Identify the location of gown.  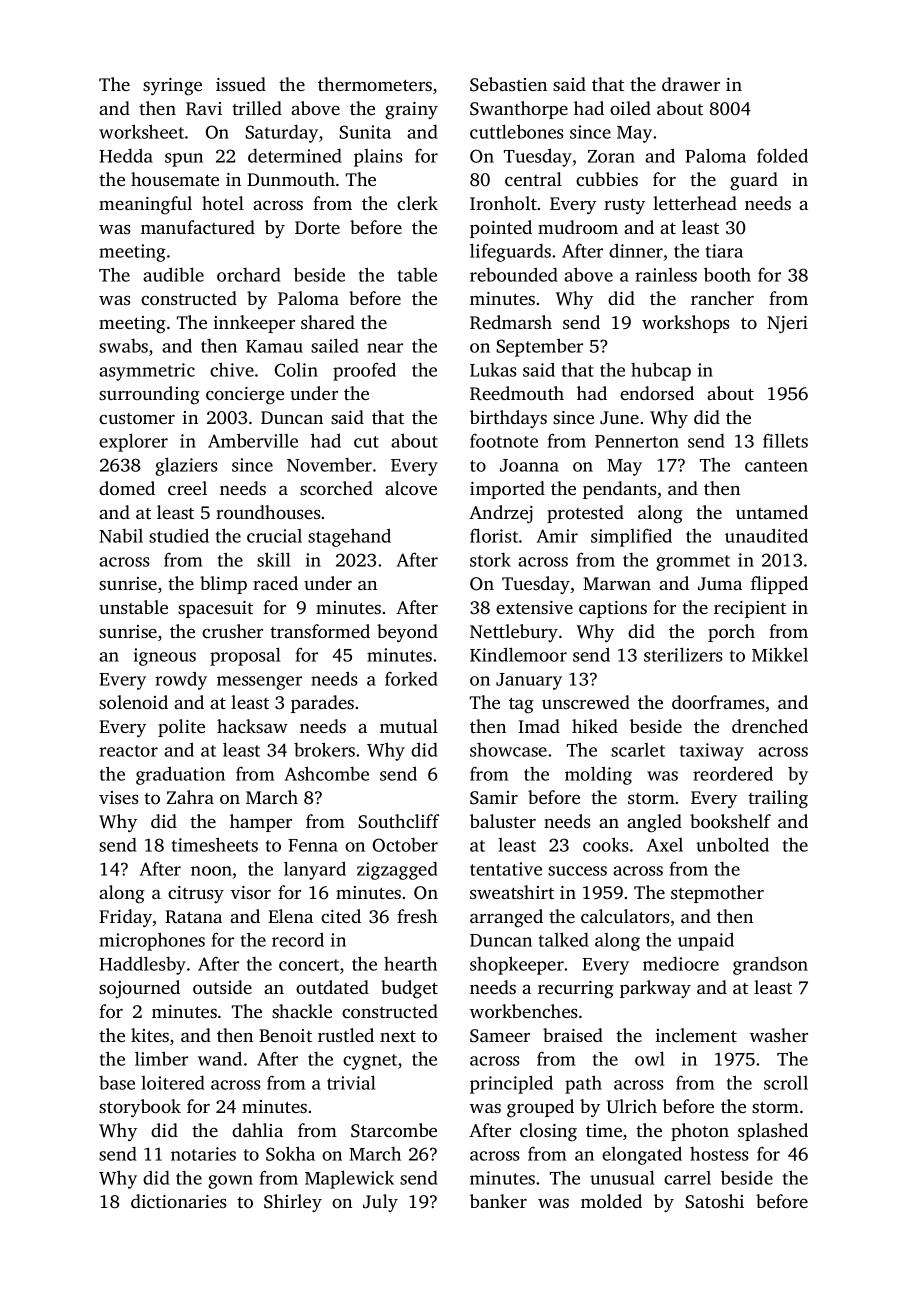
(230, 1182).
